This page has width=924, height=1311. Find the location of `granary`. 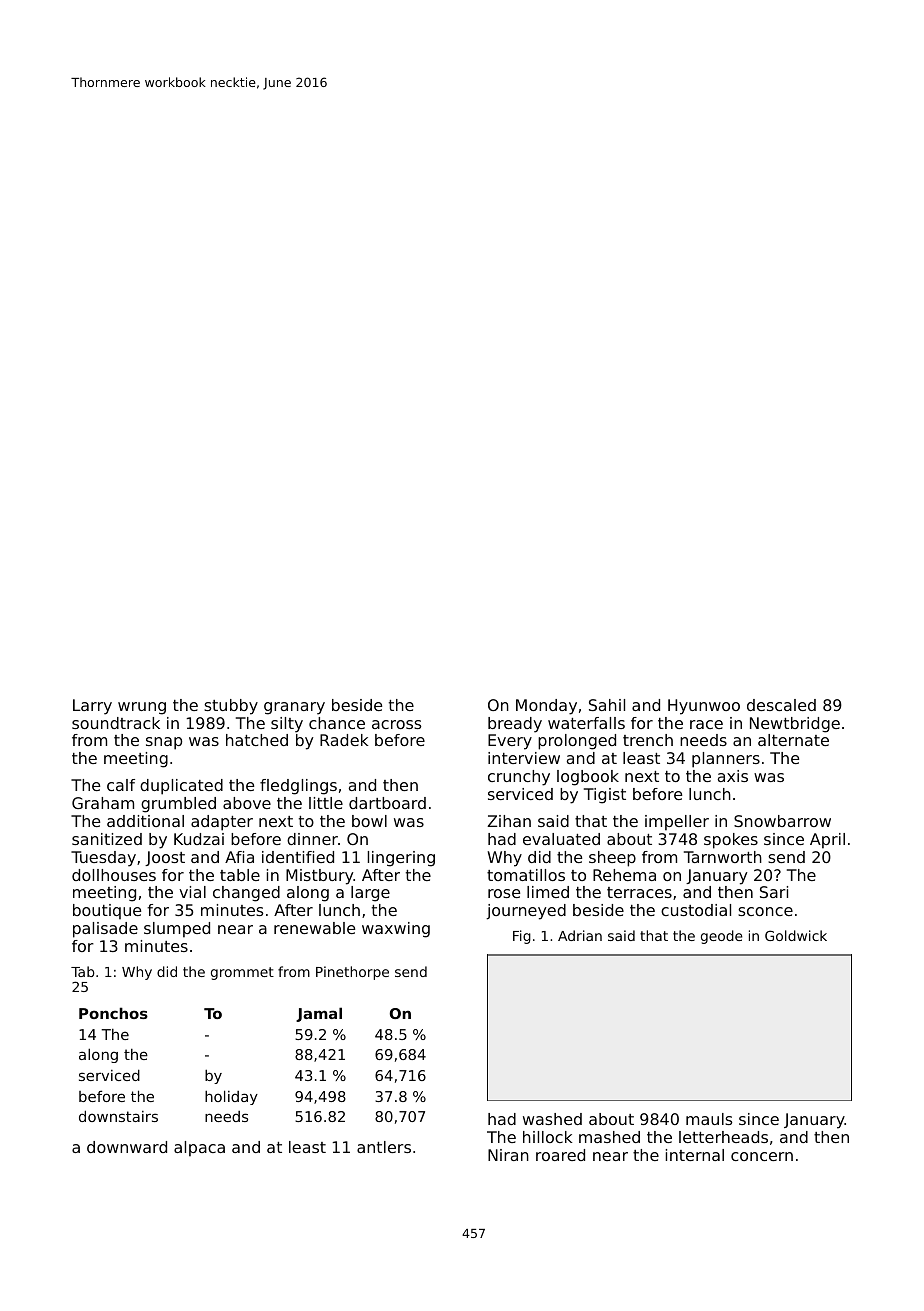

granary is located at coordinates (294, 708).
